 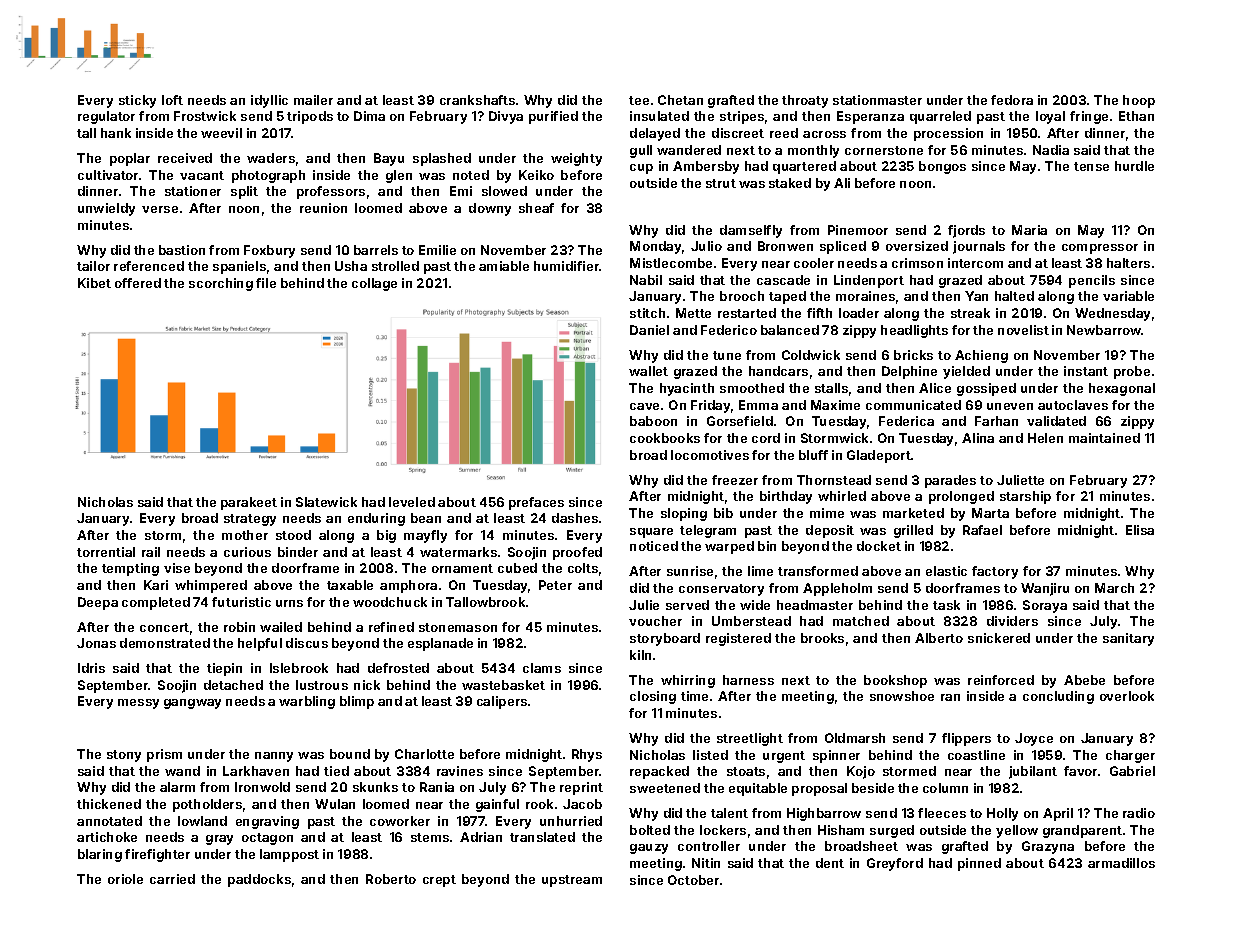 I want to click on delayed, so click(x=655, y=134).
